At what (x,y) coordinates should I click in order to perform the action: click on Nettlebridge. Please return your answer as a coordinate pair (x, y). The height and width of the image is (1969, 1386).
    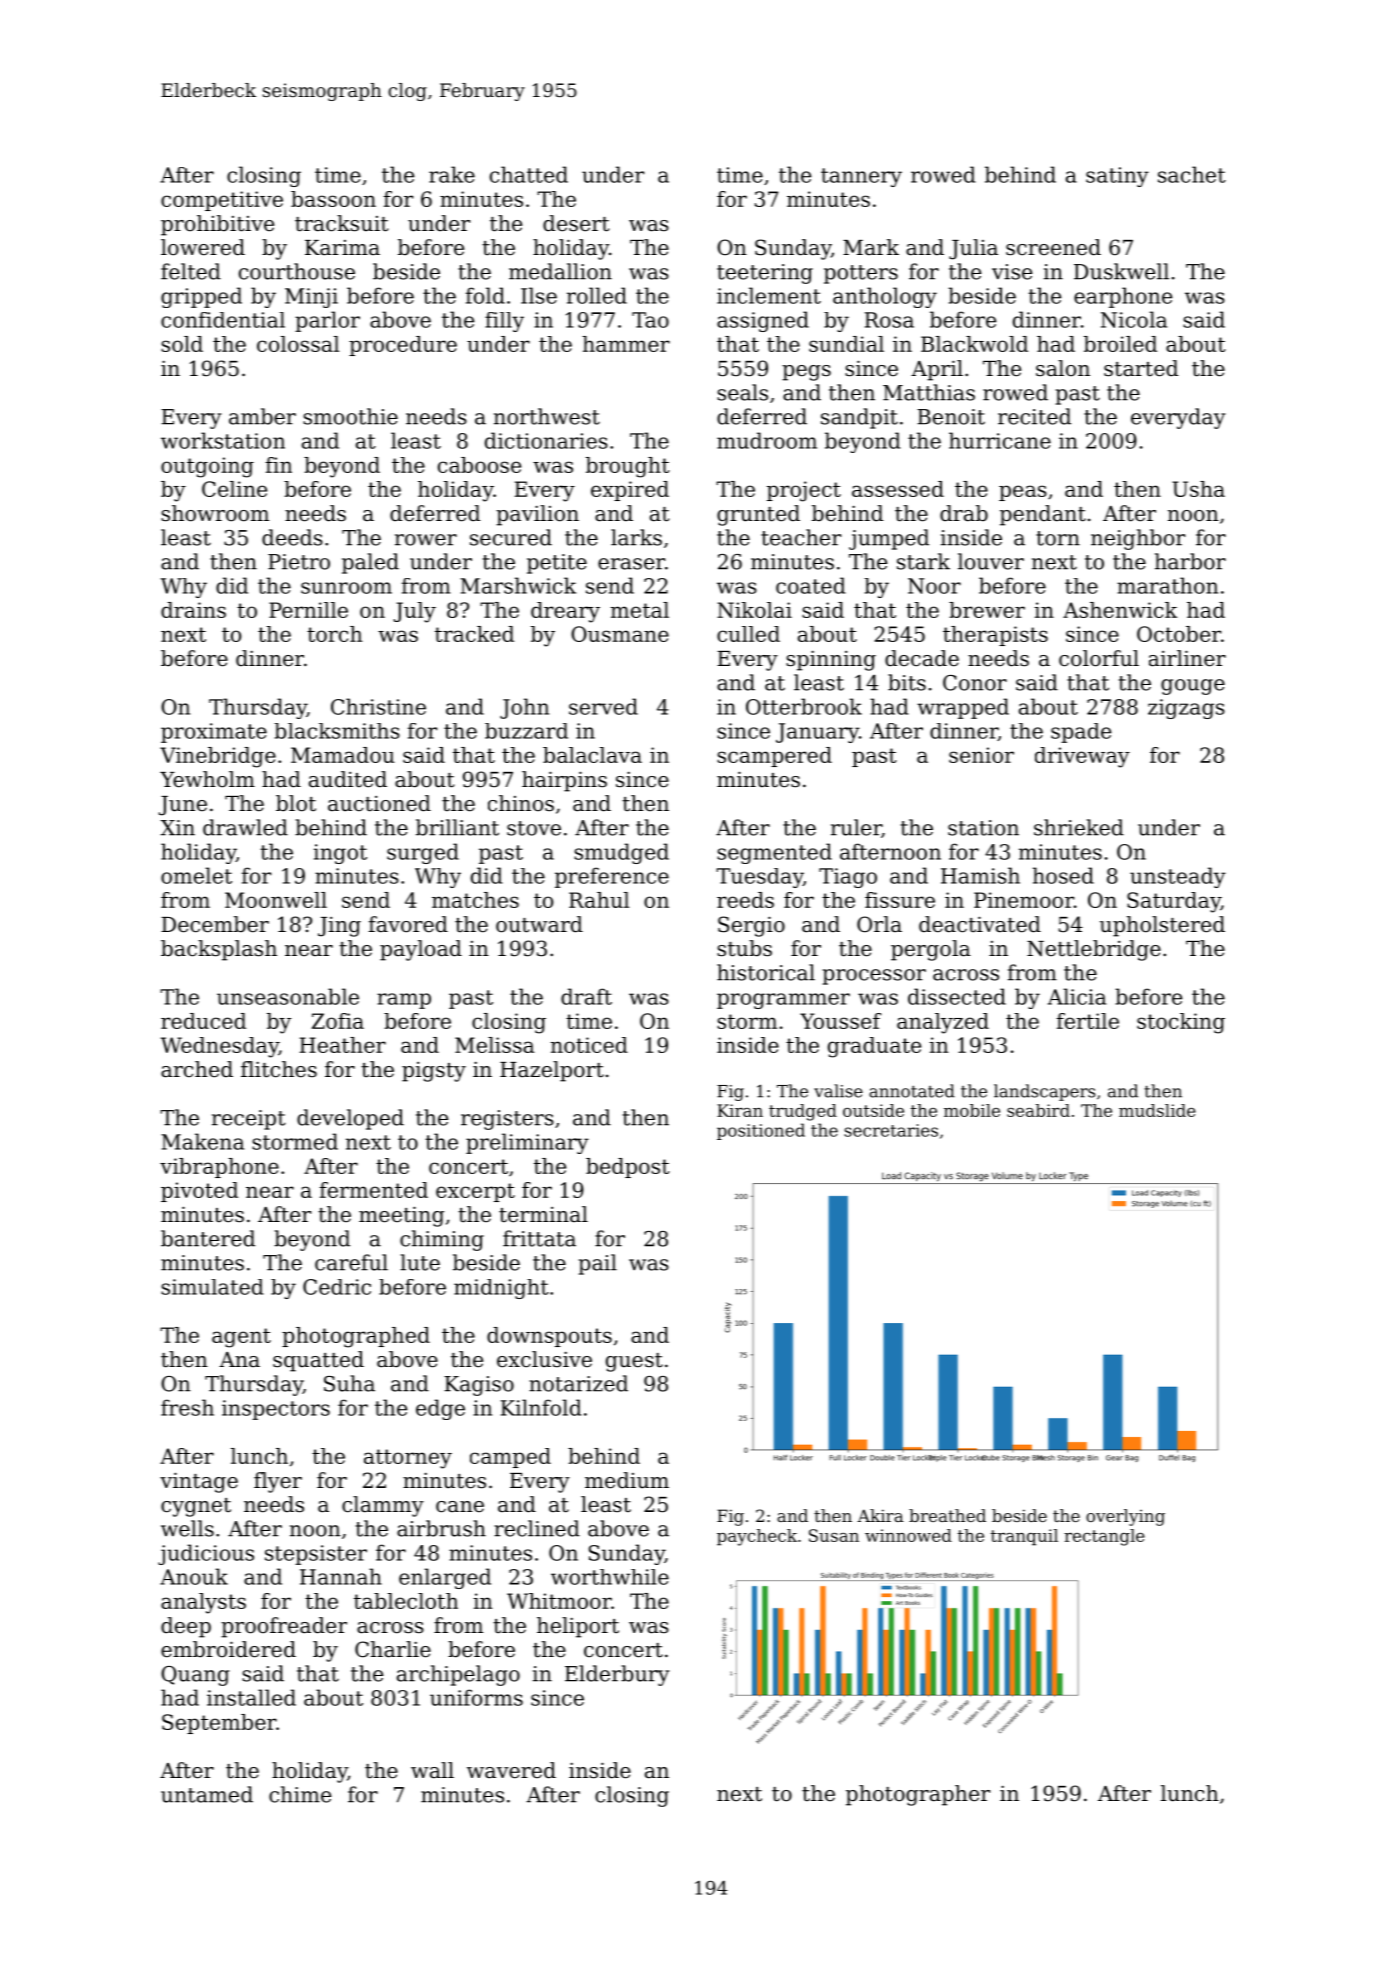
    Looking at the image, I should click on (1094, 950).
